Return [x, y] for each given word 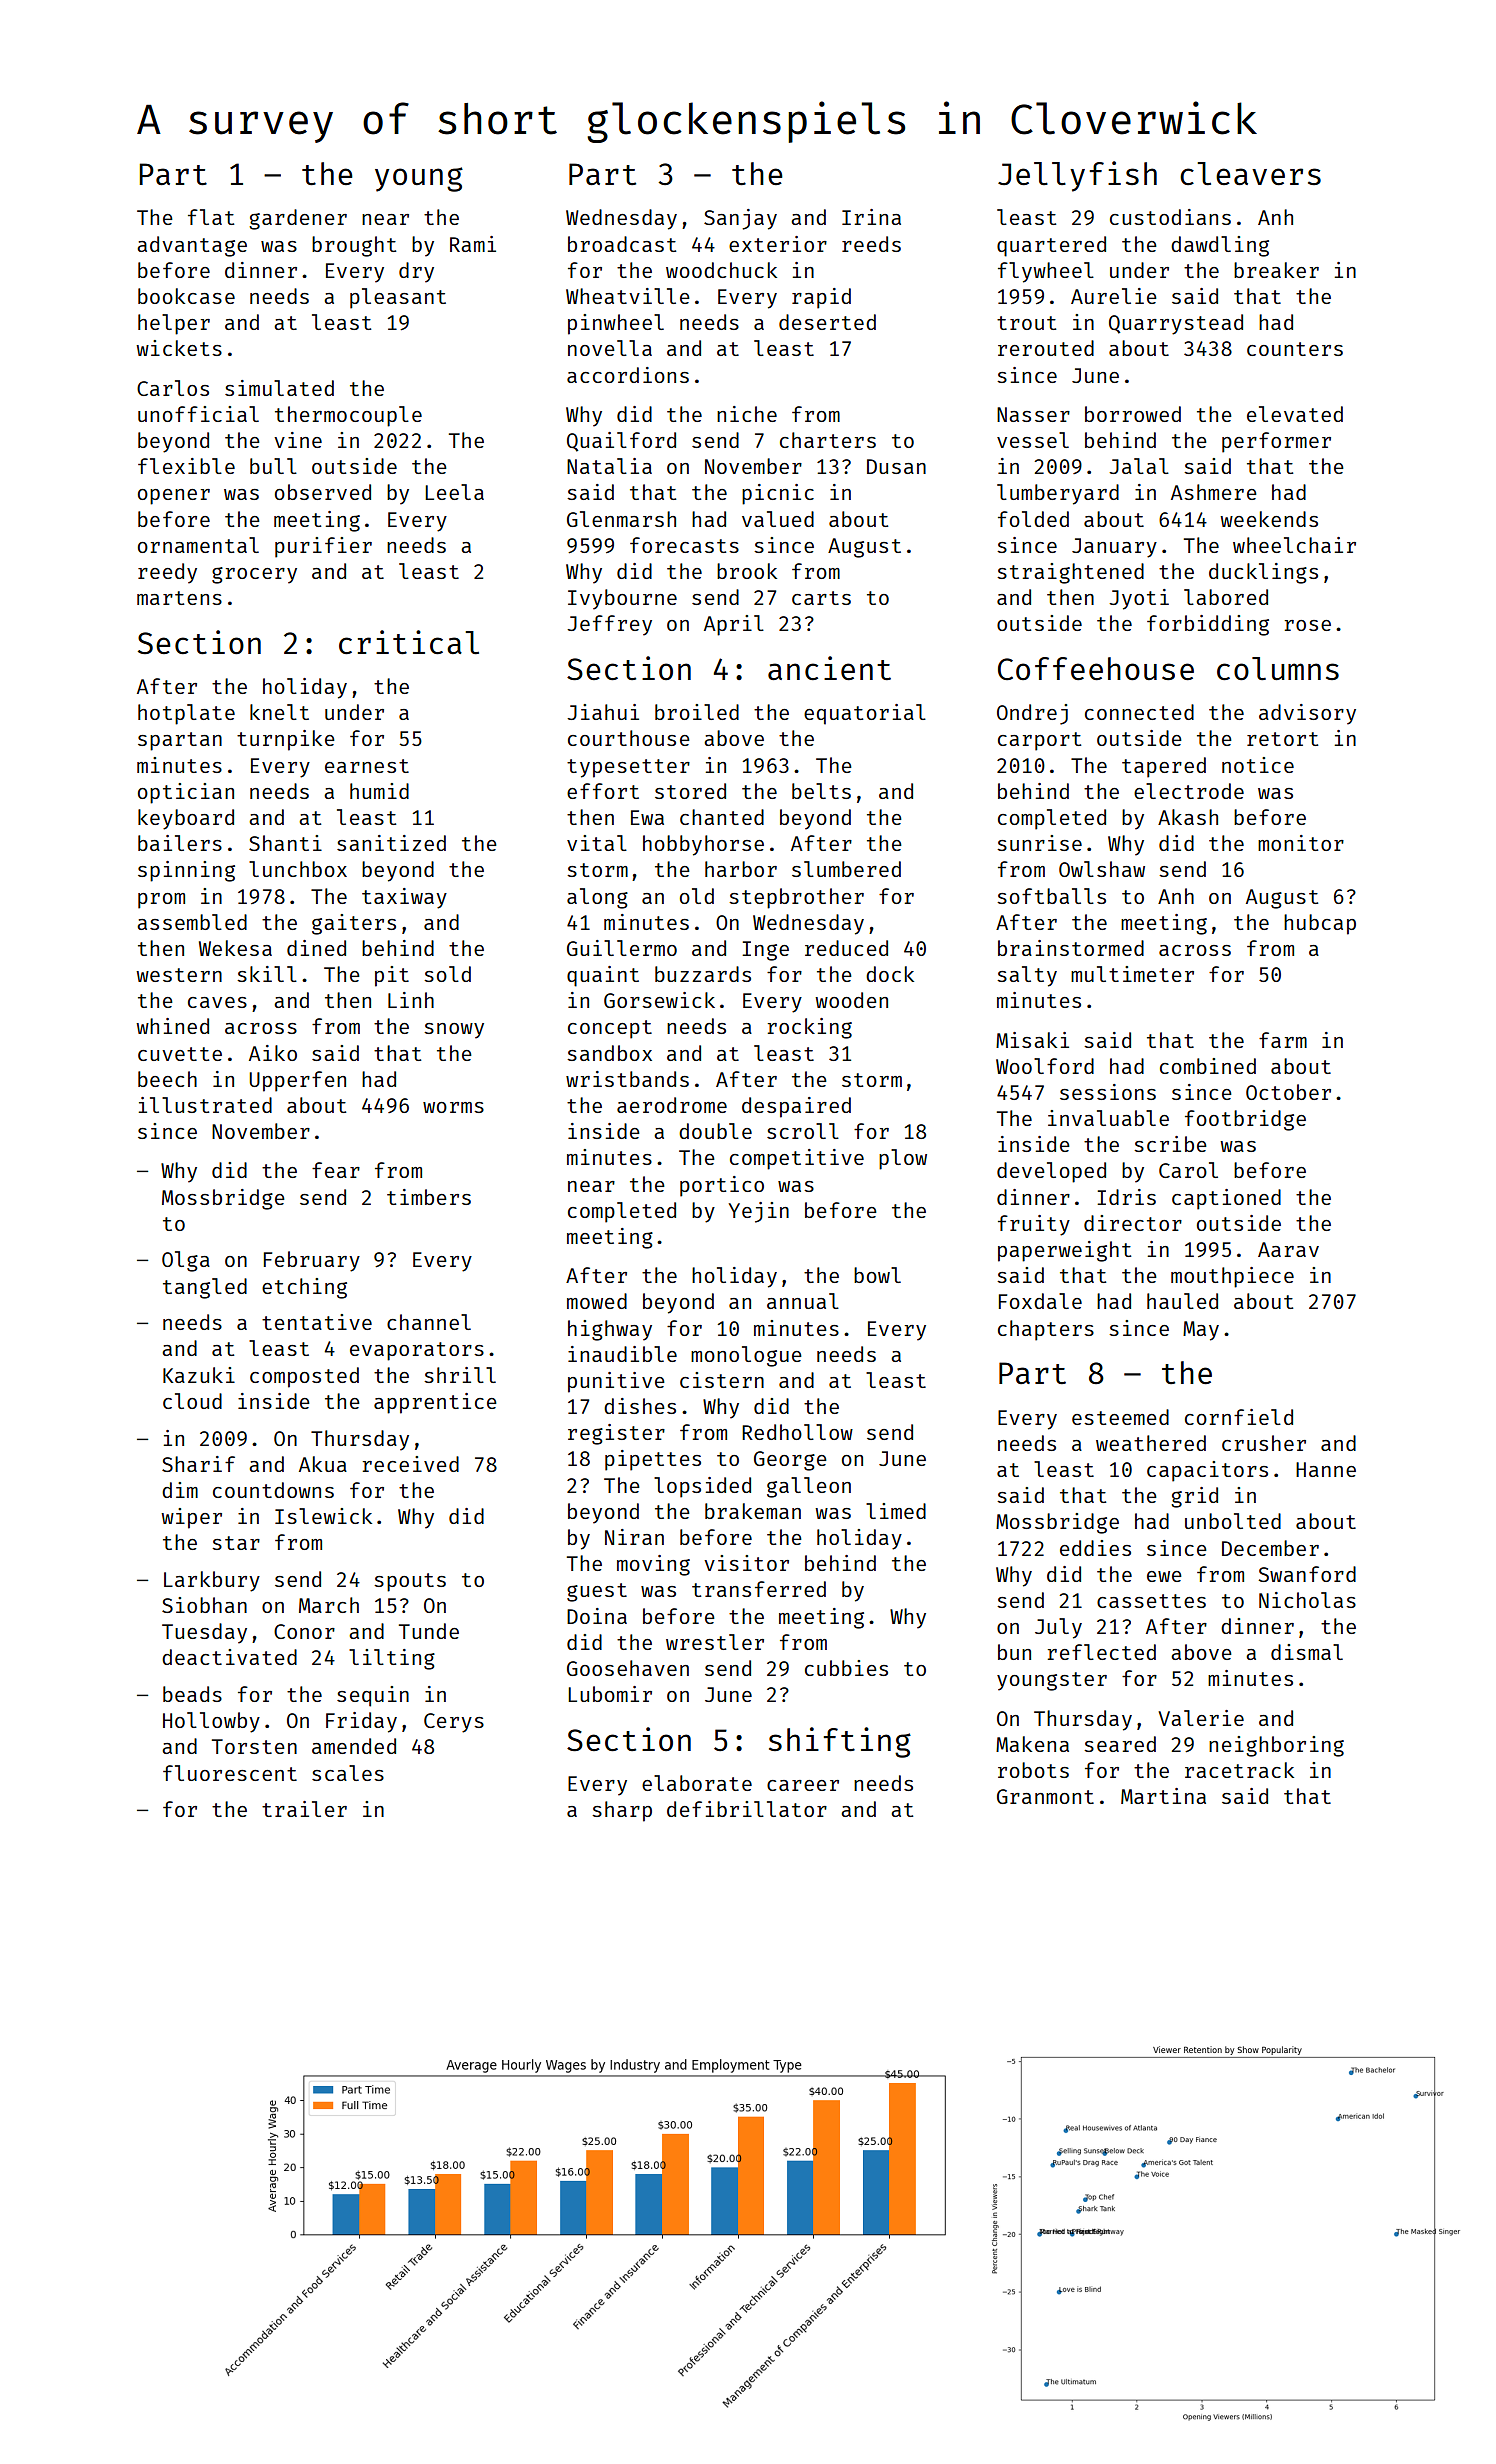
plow [903, 1159]
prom [161, 901]
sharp [622, 1811]
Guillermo [622, 948]
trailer [304, 1809]
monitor [1301, 843]
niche [747, 414]
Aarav [1288, 1249]
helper [174, 324]
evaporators [417, 1351]
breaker [1276, 270]
